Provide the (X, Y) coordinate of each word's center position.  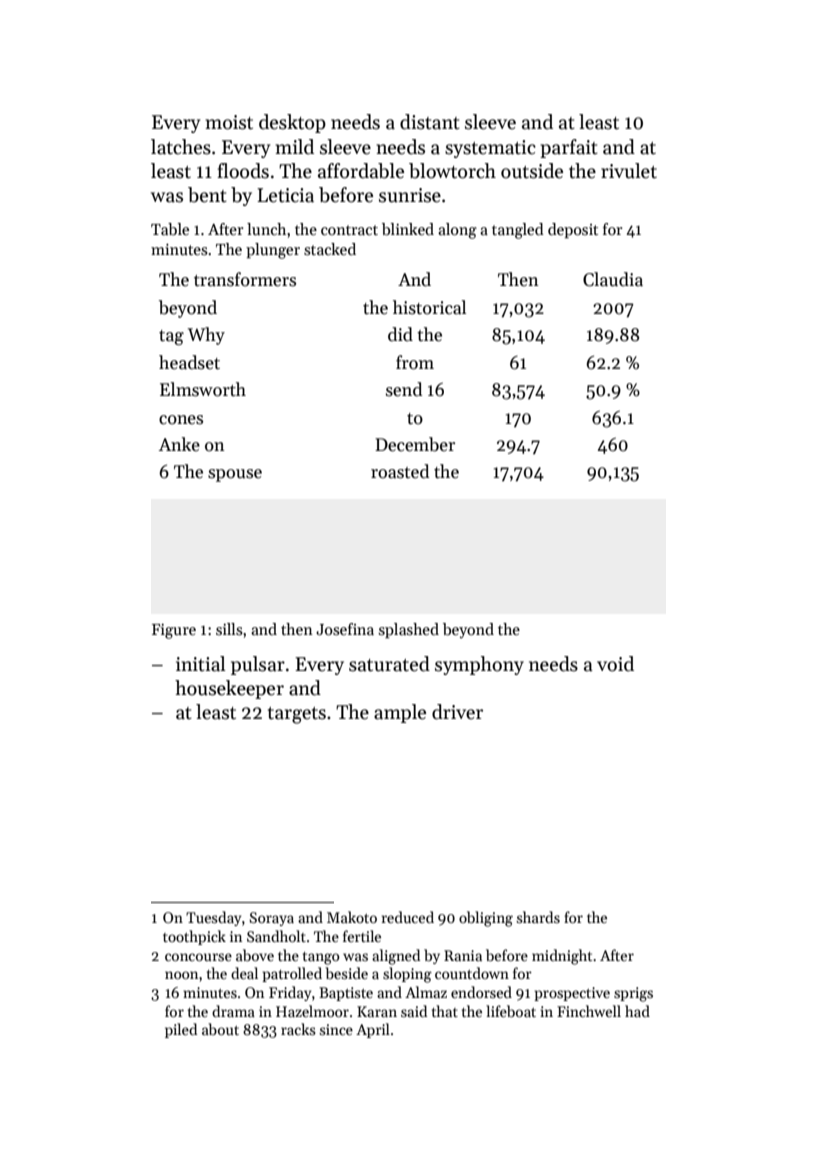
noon (181, 975)
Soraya (272, 919)
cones (181, 420)
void (615, 664)
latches (181, 147)
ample (400, 713)
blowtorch (452, 171)
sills (229, 629)
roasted (400, 471)
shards (538, 917)
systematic (490, 149)
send (404, 389)
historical (429, 307)
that (445, 1011)
